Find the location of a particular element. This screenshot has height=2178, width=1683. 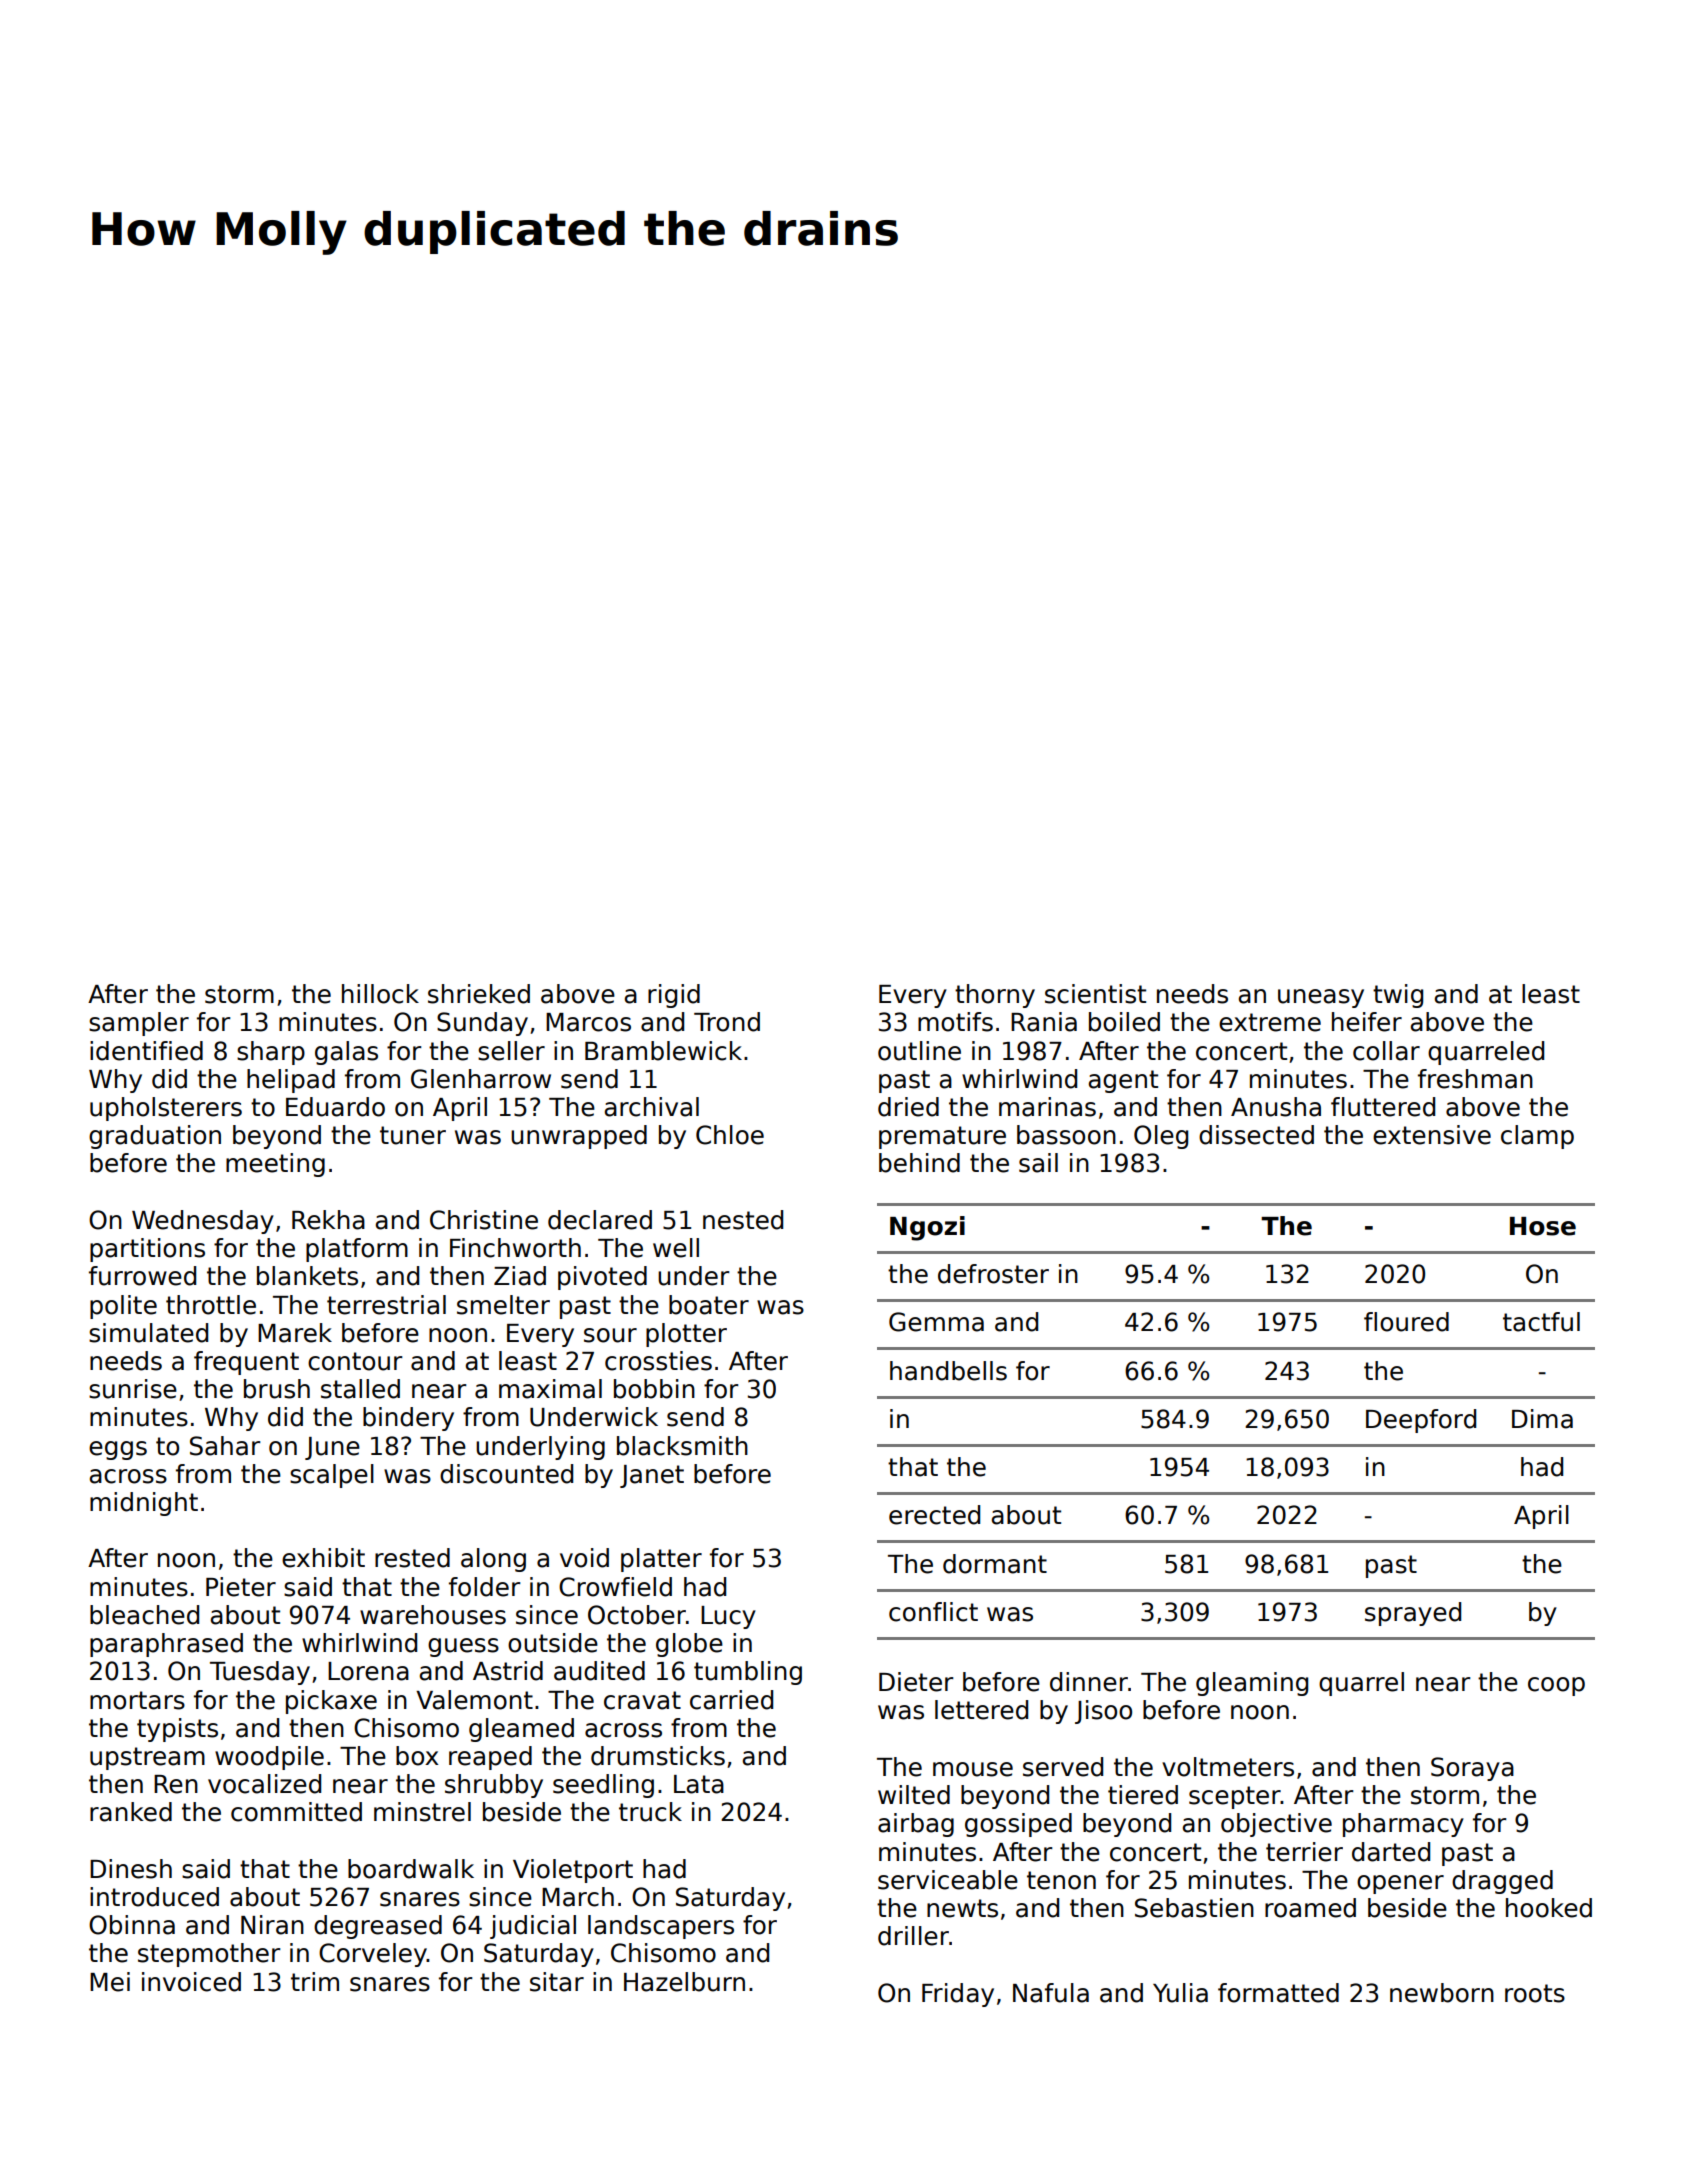

sampler is located at coordinates (139, 1024).
